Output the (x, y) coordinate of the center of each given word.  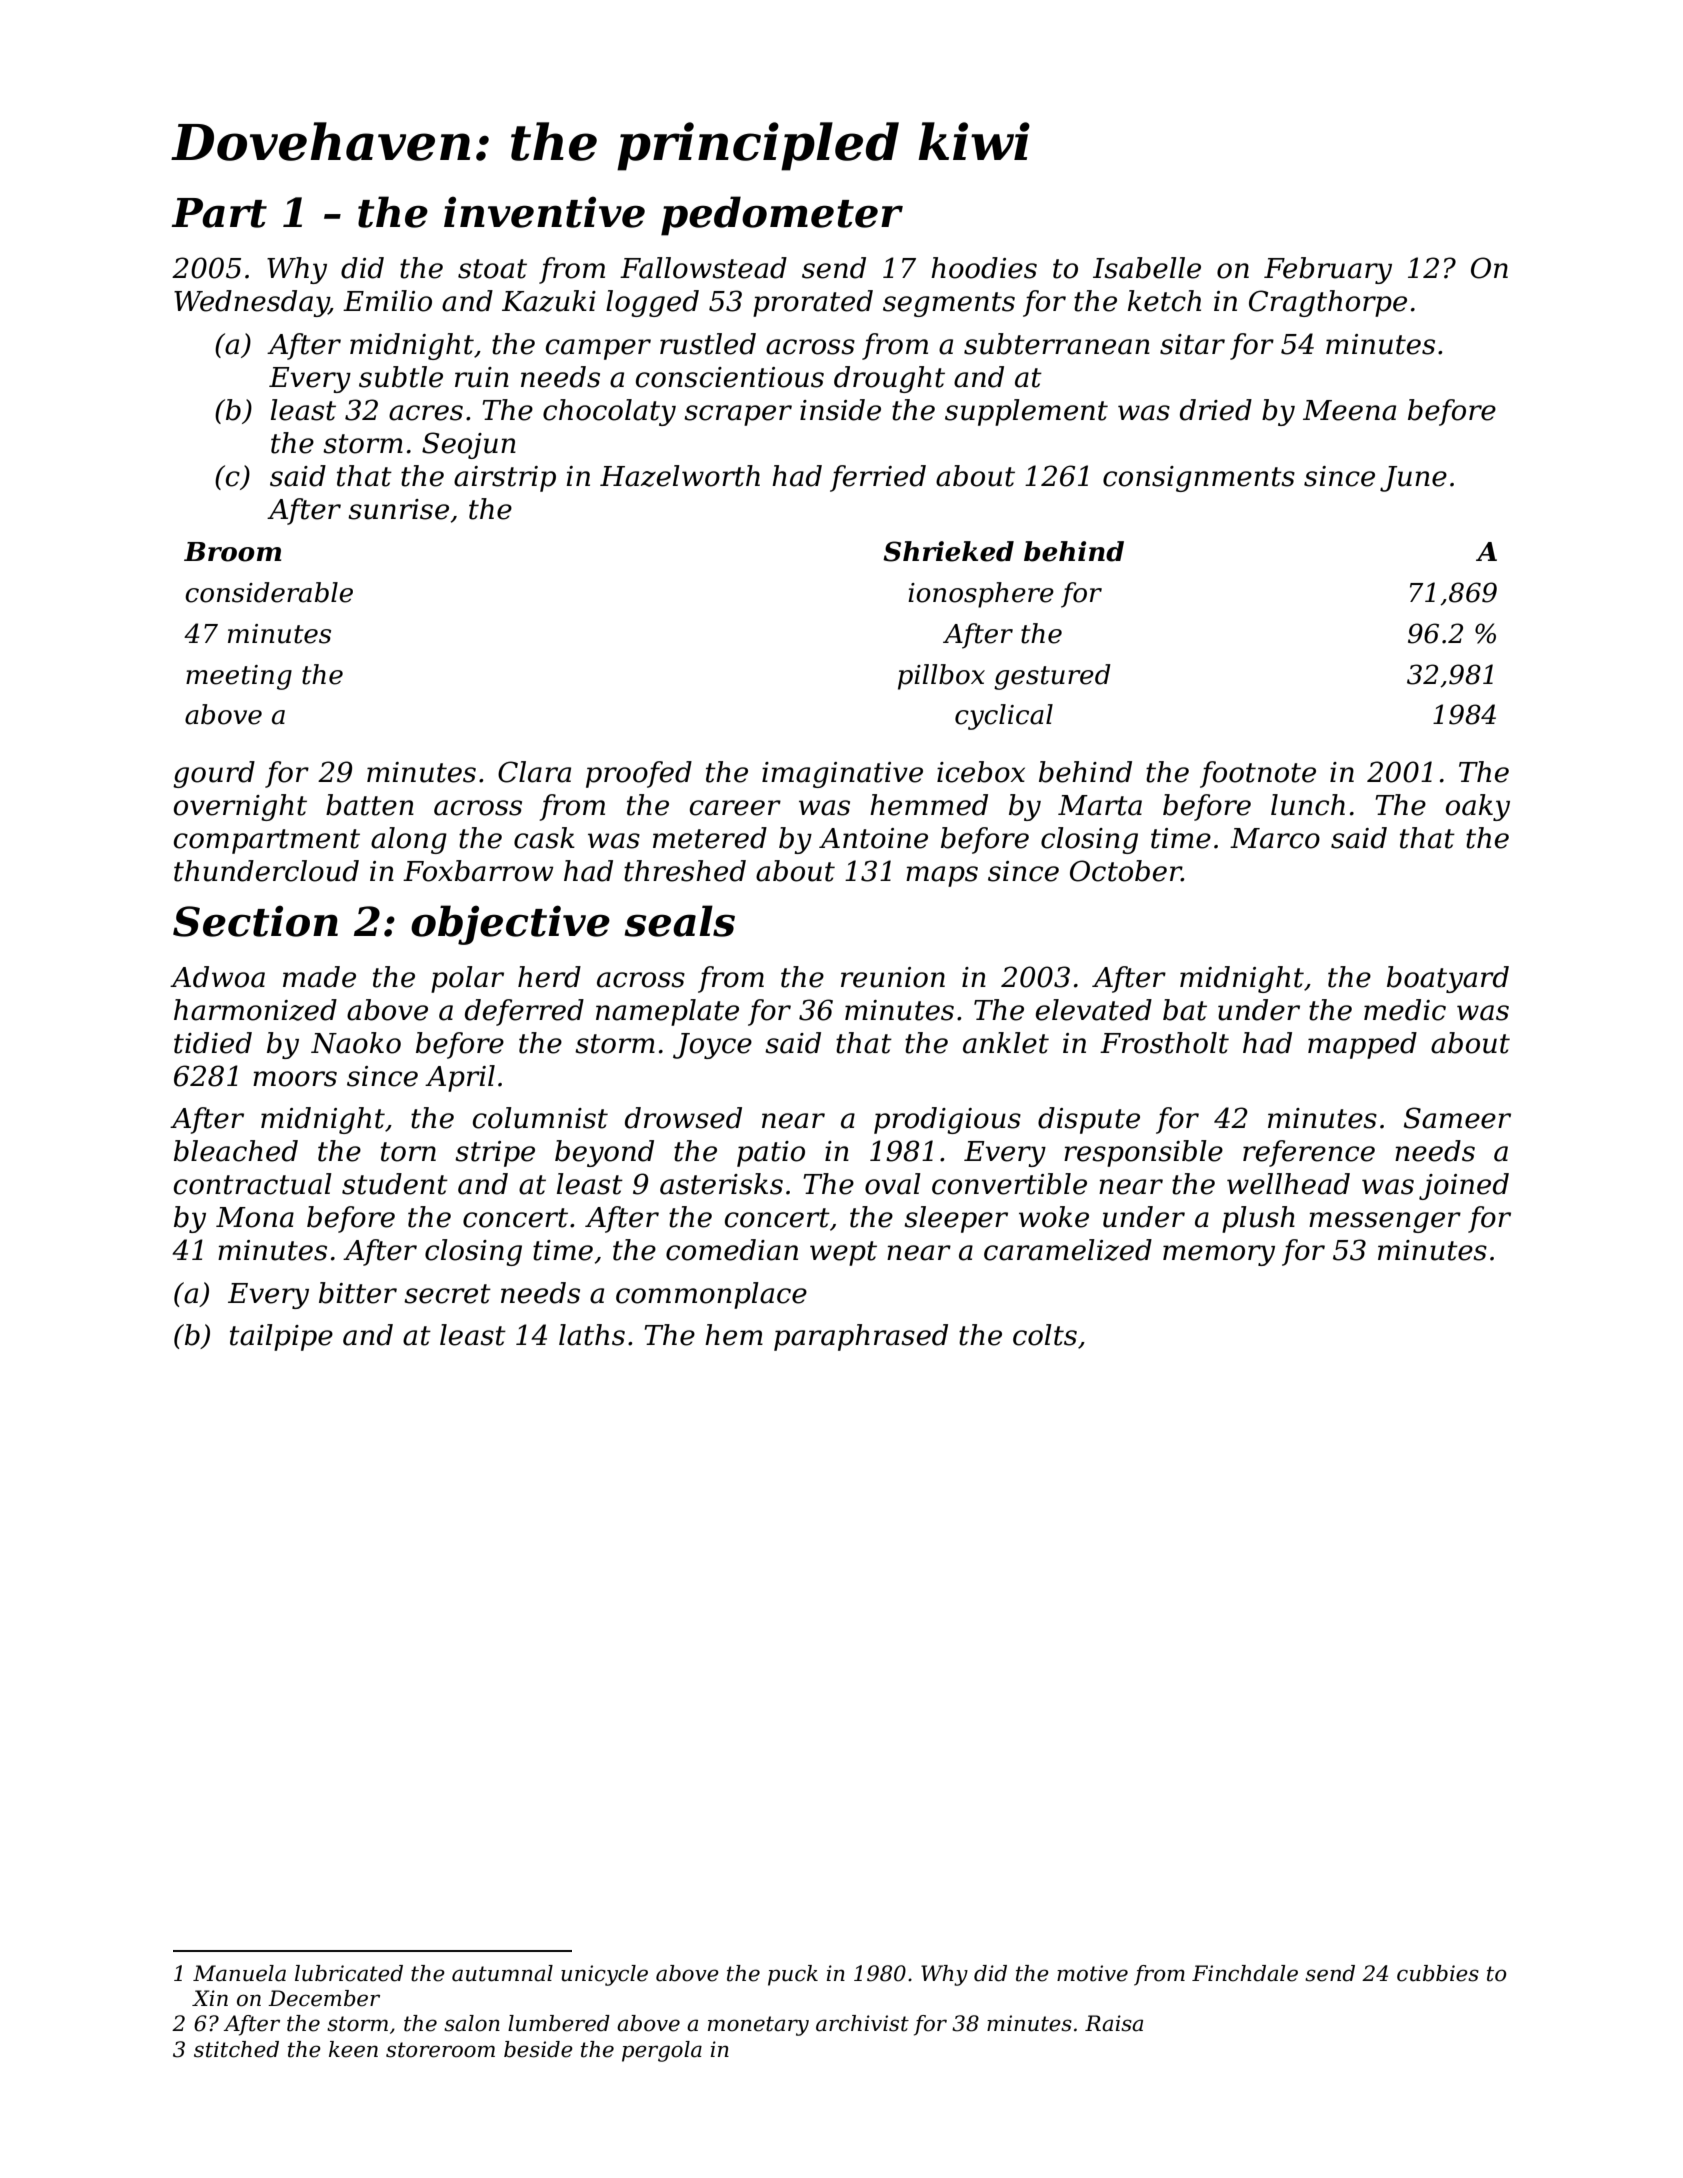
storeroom (440, 2050)
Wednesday (251, 303)
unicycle (604, 1975)
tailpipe (281, 1337)
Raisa (1114, 2023)
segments (949, 304)
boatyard (1448, 979)
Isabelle (1147, 268)
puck (793, 1975)
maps (942, 876)
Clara (534, 772)
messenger (1385, 1222)
